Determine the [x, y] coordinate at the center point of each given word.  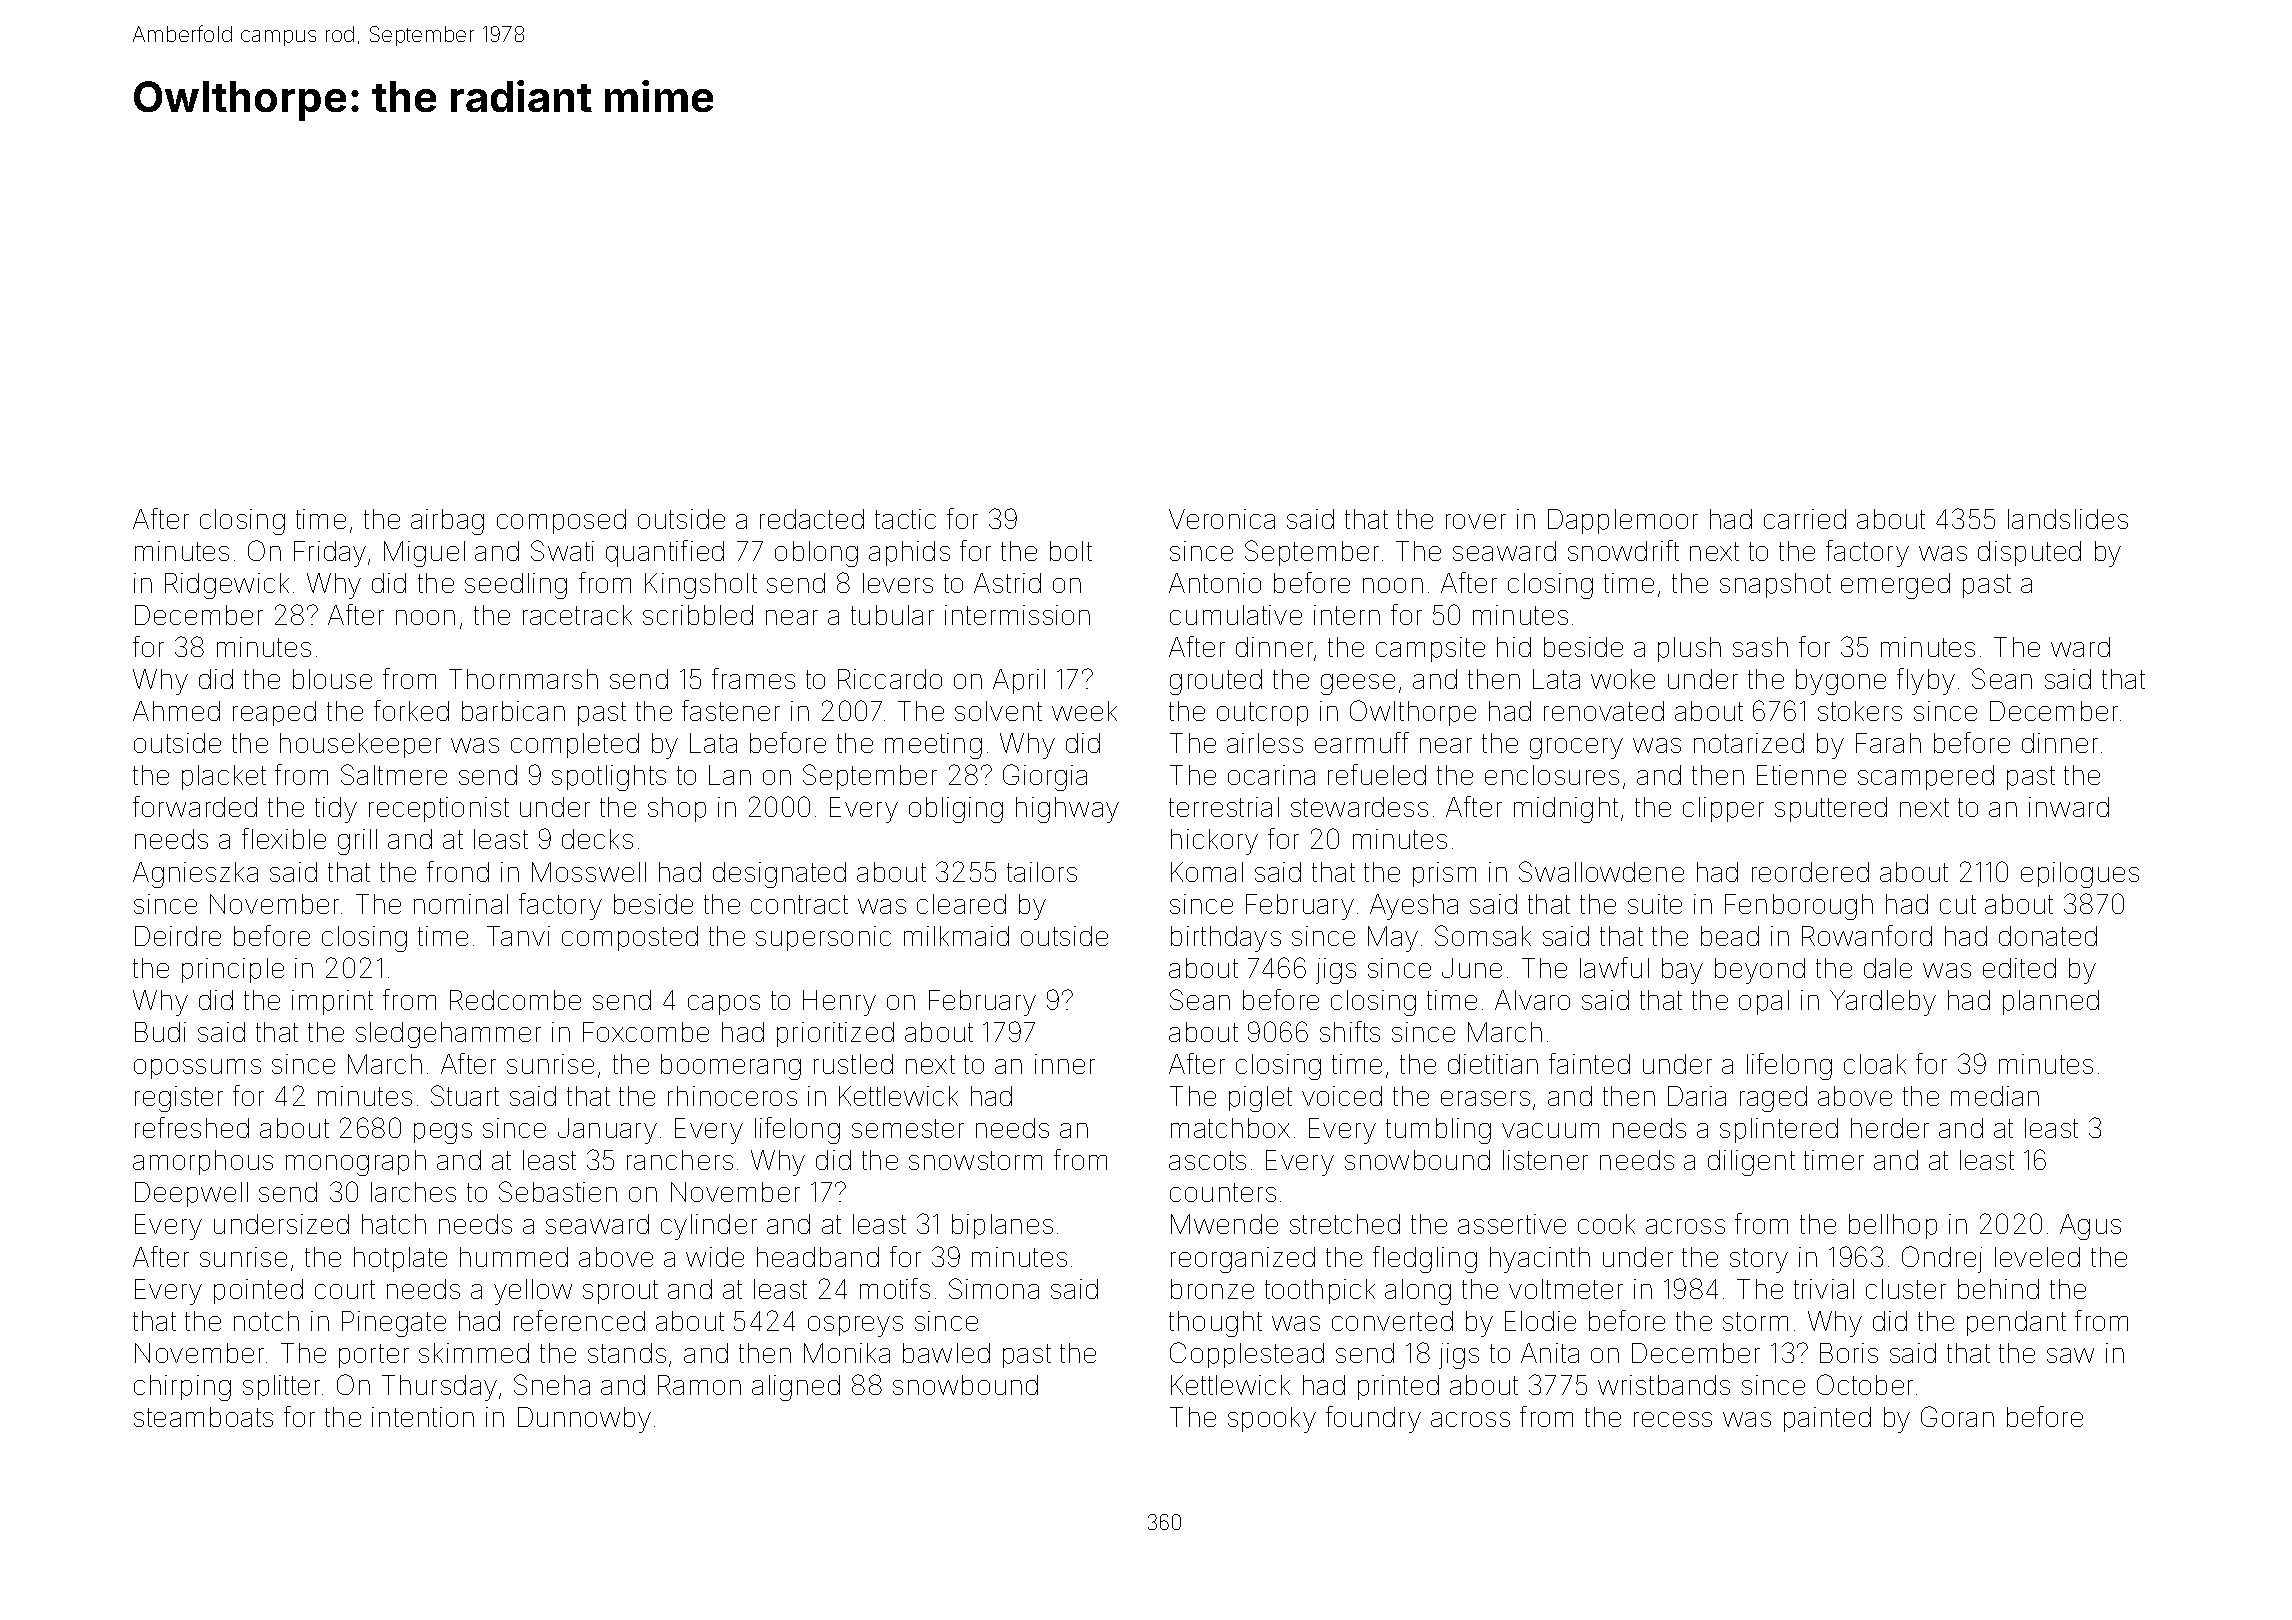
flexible [284, 838]
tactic [905, 519]
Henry [839, 1003]
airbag [447, 522]
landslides [2068, 519]
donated [2048, 936]
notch [266, 1321]
